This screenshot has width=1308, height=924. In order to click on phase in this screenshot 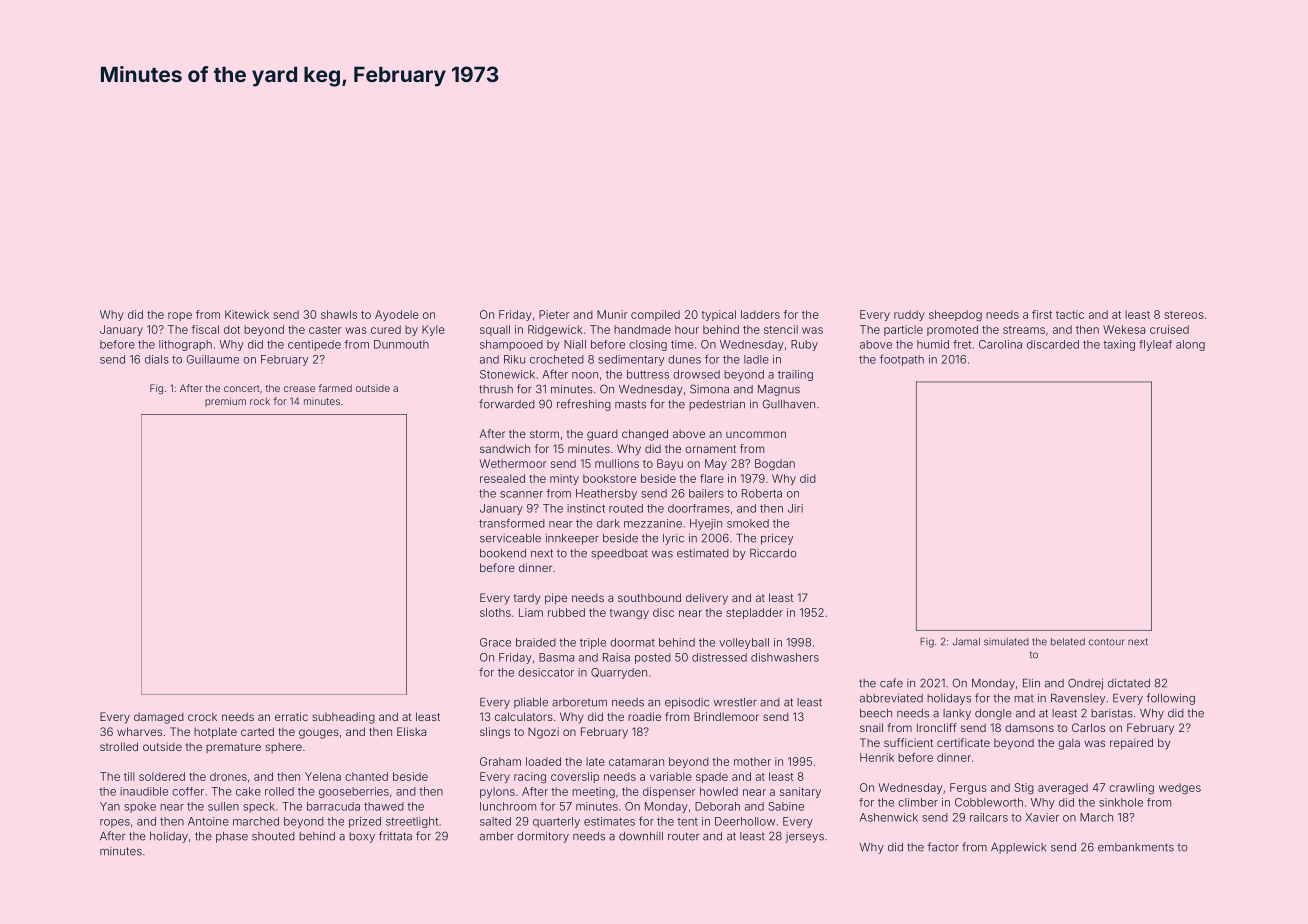, I will do `click(232, 837)`.
